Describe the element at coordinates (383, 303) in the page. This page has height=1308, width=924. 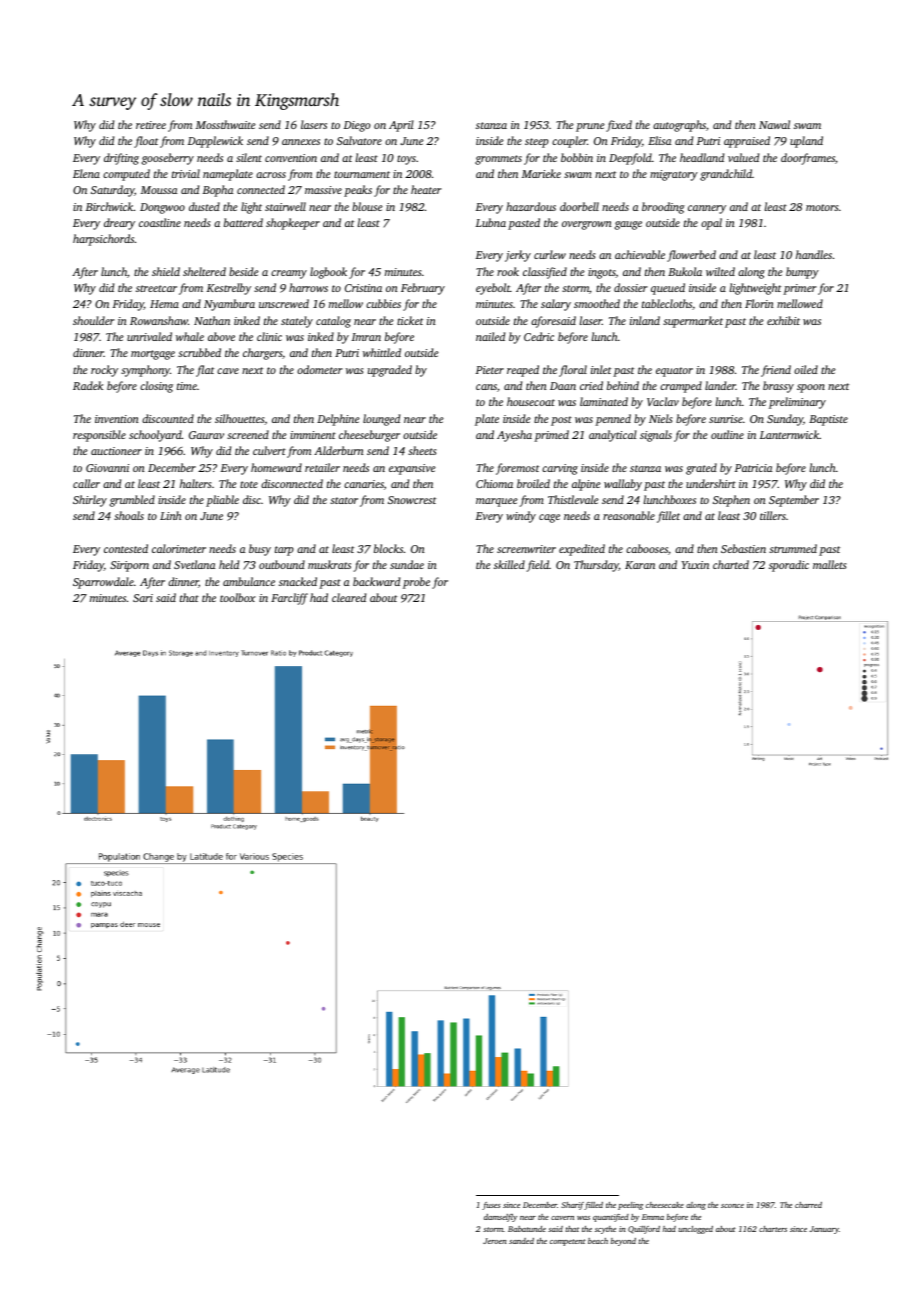
I see `cubbies` at that location.
